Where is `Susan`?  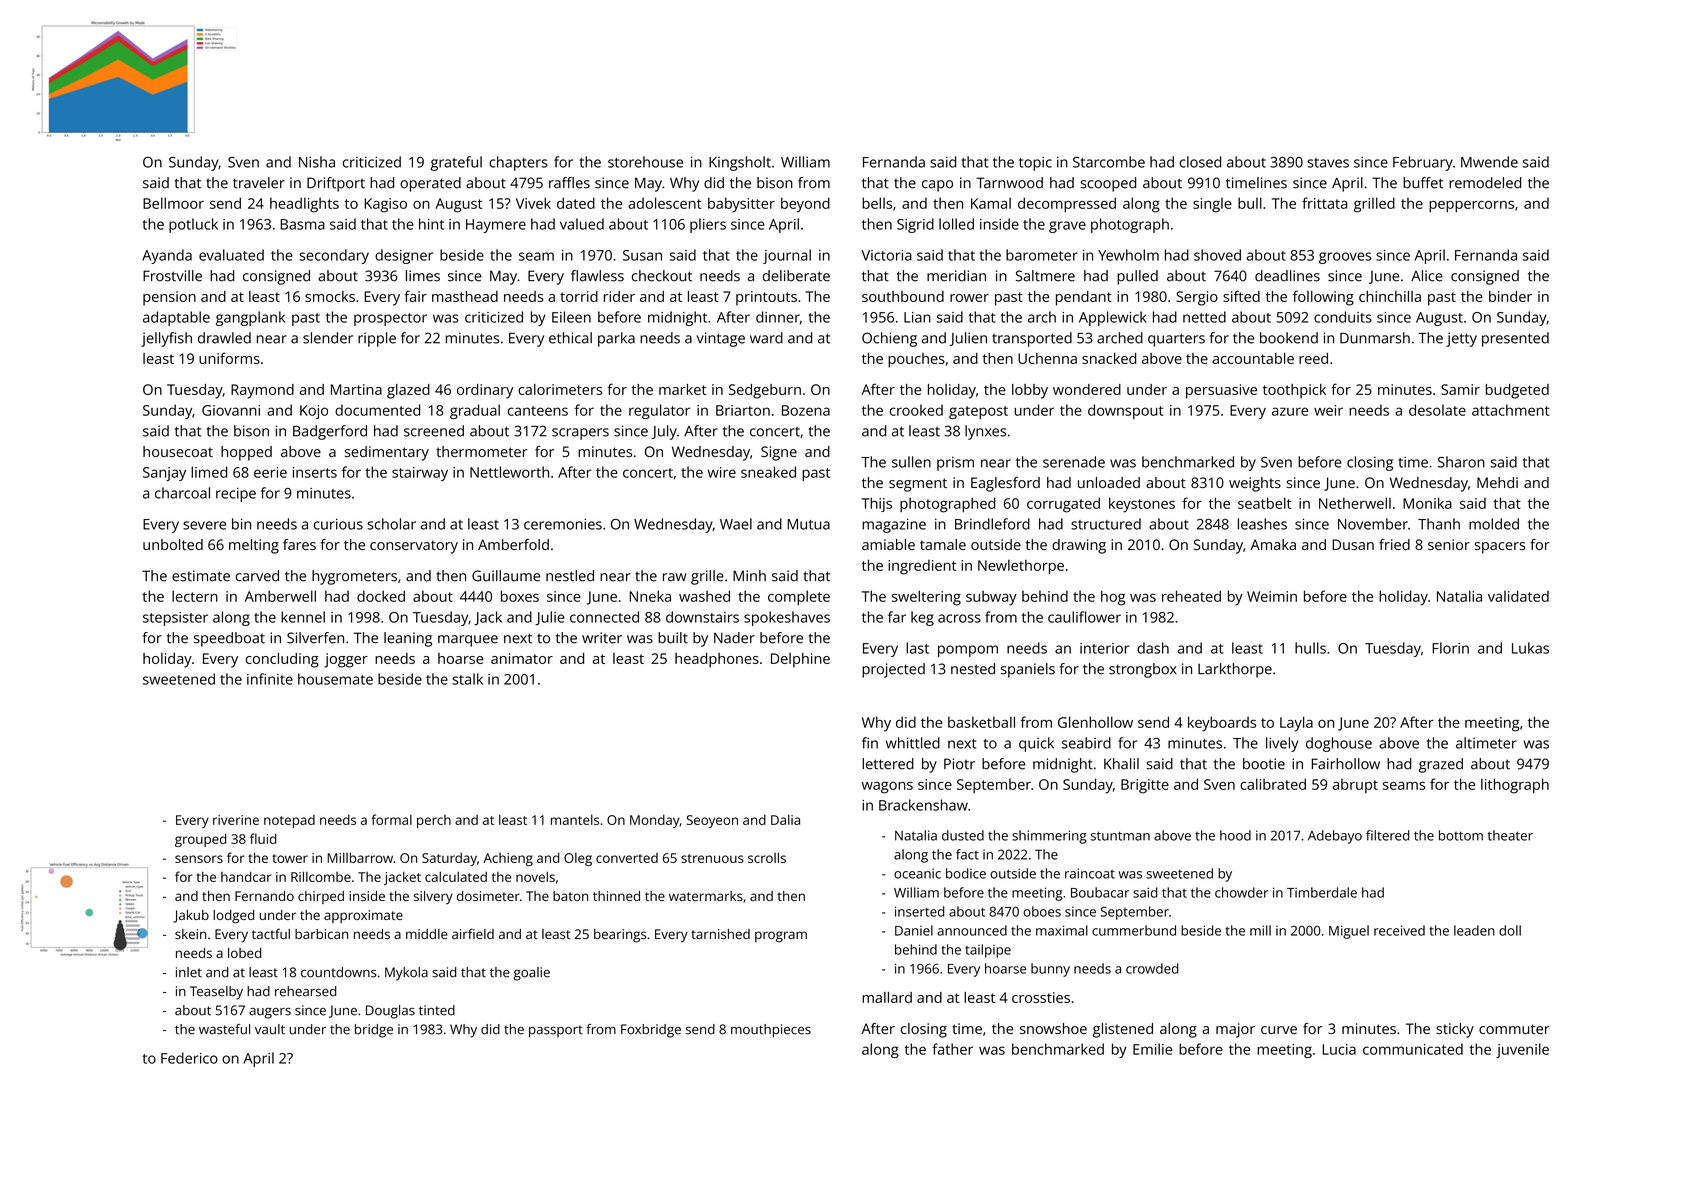
Susan is located at coordinates (642, 255).
